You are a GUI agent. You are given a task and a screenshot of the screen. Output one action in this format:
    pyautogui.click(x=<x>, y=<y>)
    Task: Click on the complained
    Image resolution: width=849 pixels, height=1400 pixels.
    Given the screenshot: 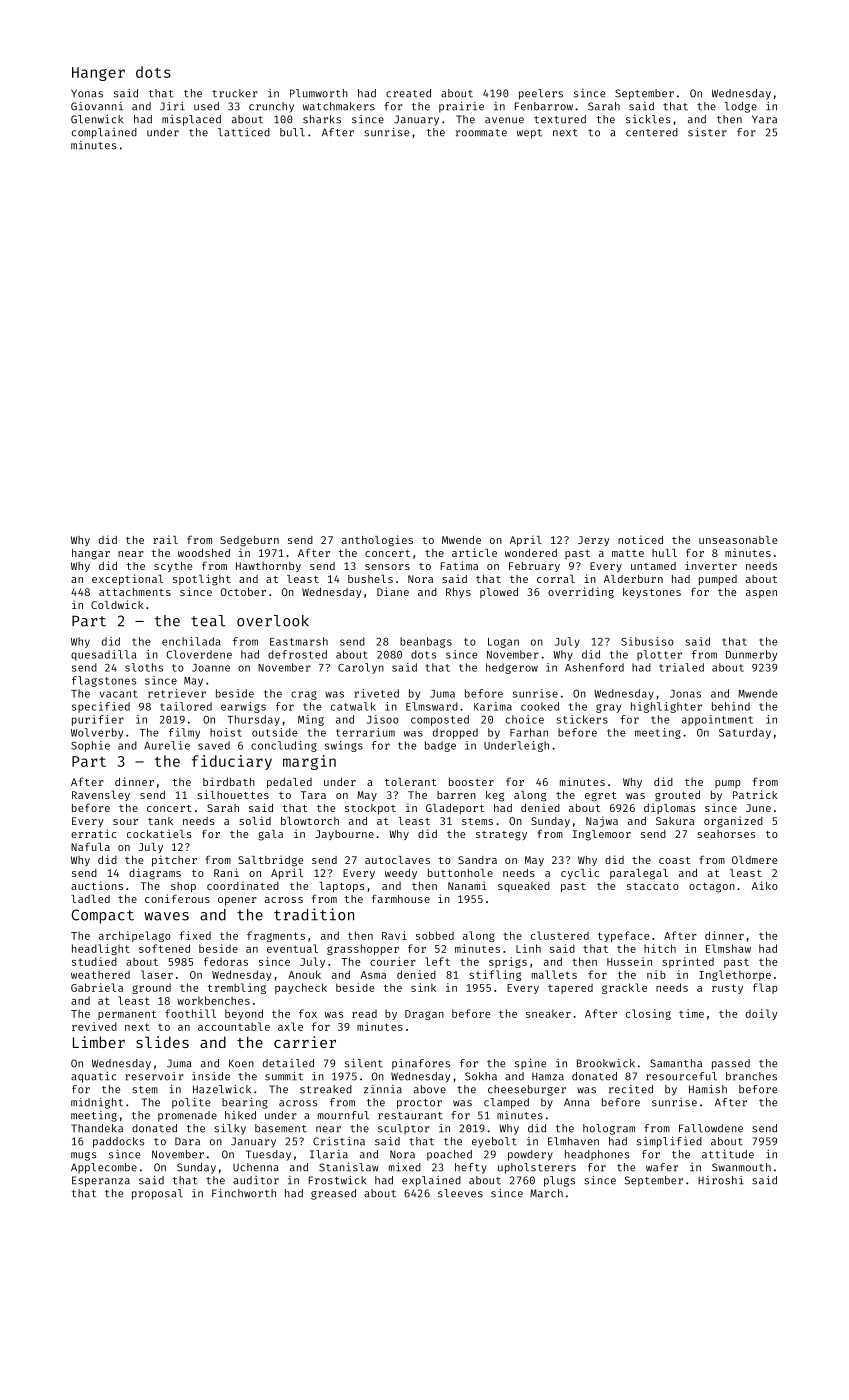 What is the action you would take?
    pyautogui.click(x=104, y=133)
